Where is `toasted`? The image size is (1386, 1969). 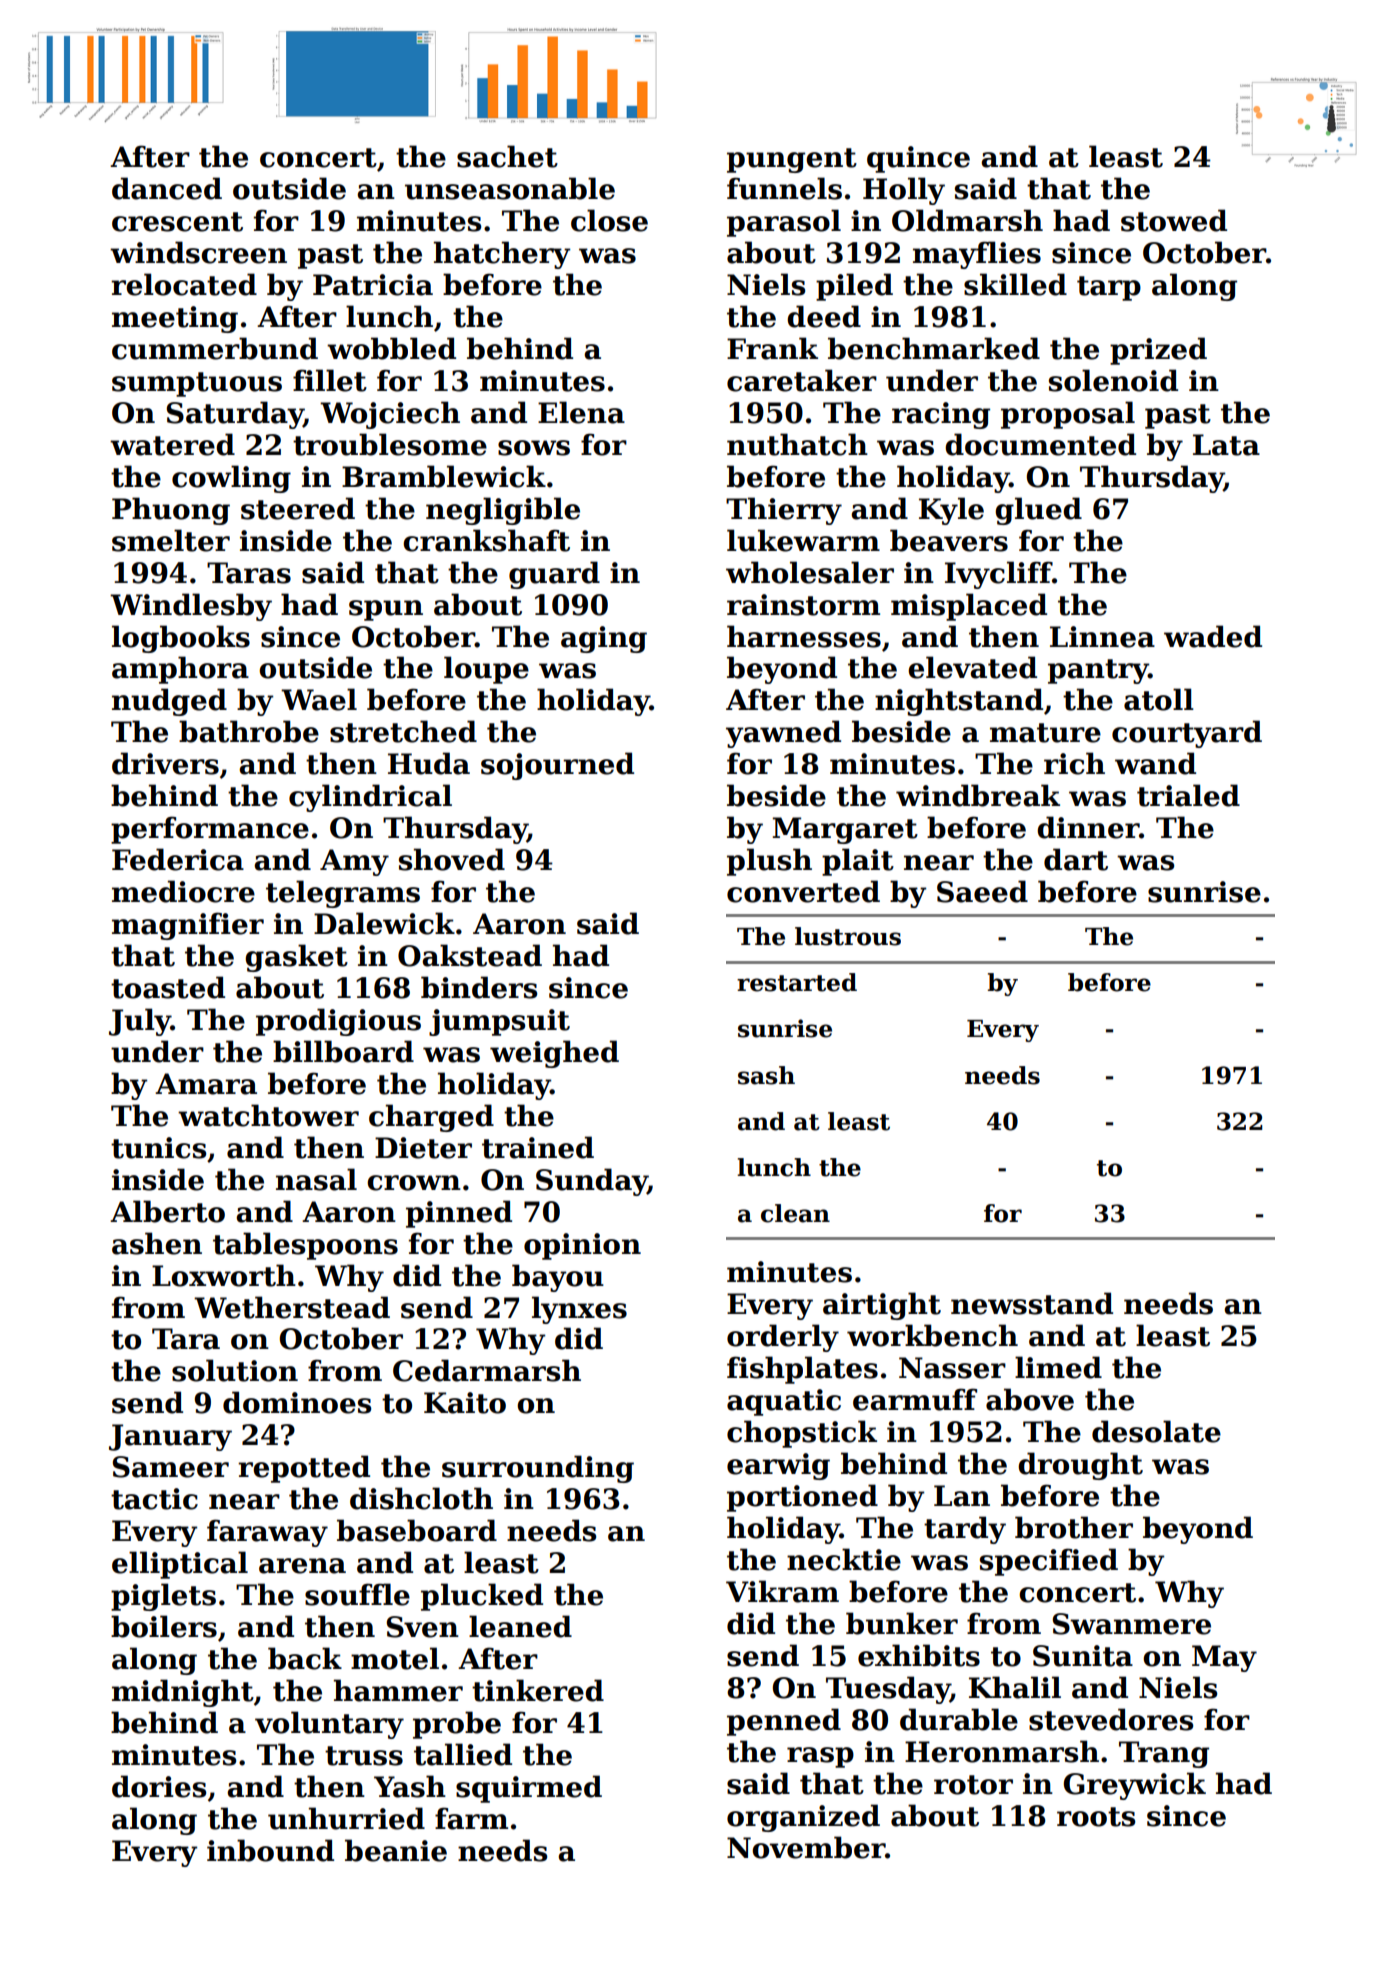
toasted is located at coordinates (168, 987).
